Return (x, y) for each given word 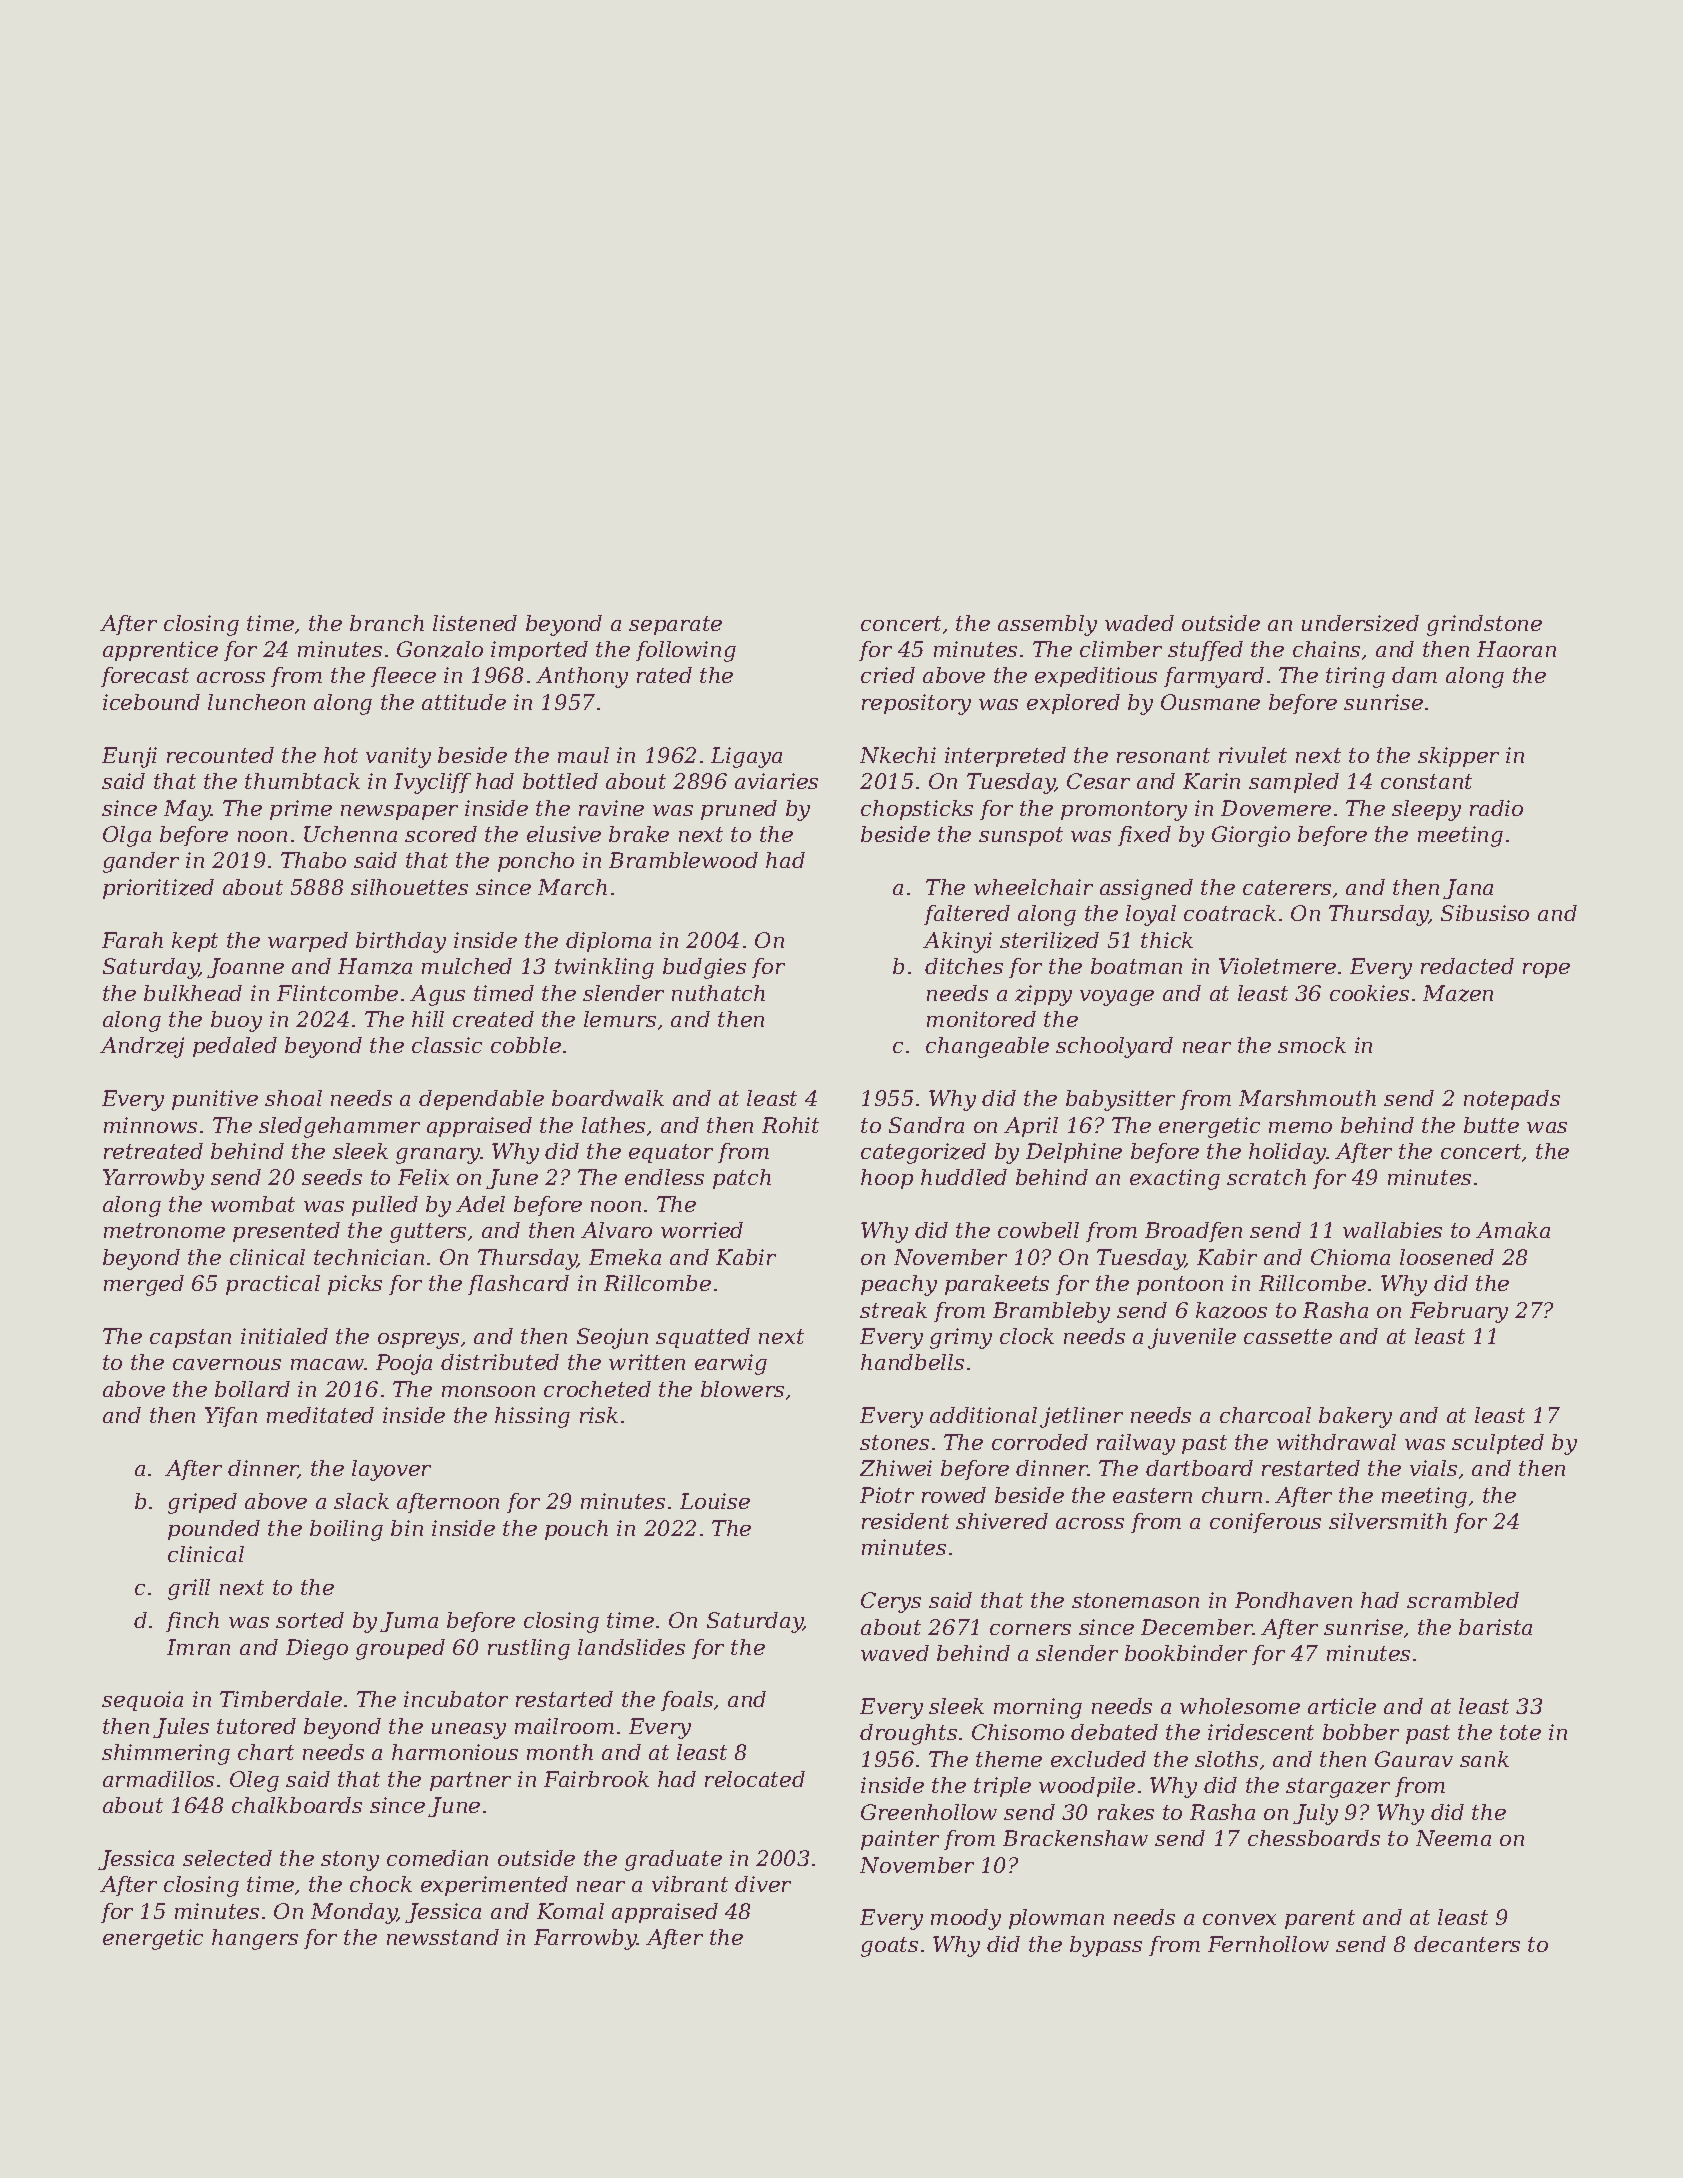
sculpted (1498, 1444)
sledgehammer (339, 1127)
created (493, 1019)
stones (894, 1442)
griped (202, 1503)
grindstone (1484, 625)
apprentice (160, 651)
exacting (1175, 1179)
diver (763, 1884)
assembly (1047, 625)
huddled (964, 1177)
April (1031, 1127)
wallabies (1392, 1230)
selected (227, 1858)
